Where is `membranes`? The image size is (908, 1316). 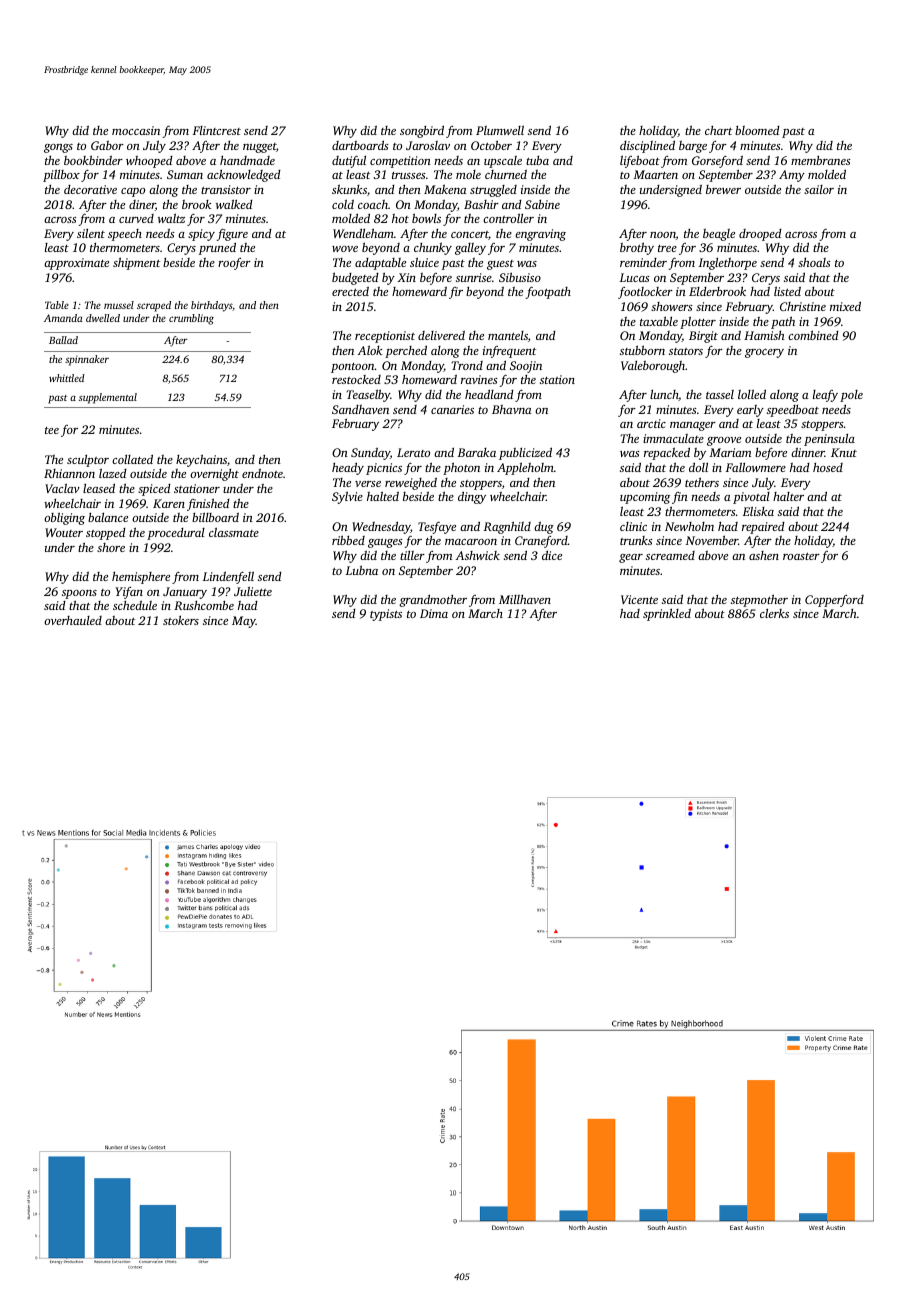
membranes is located at coordinates (821, 160).
